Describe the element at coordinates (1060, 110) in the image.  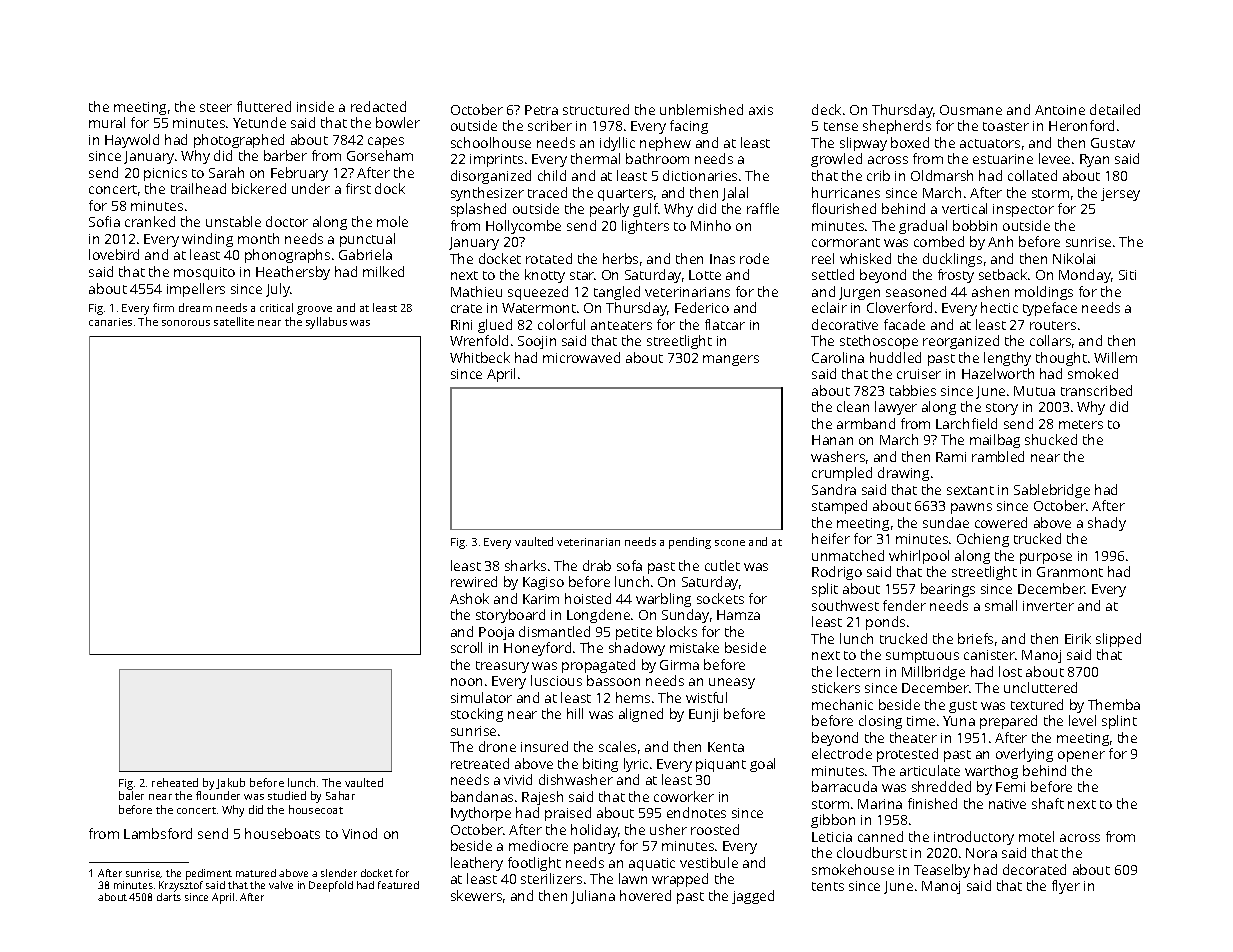
I see `Antoine` at that location.
